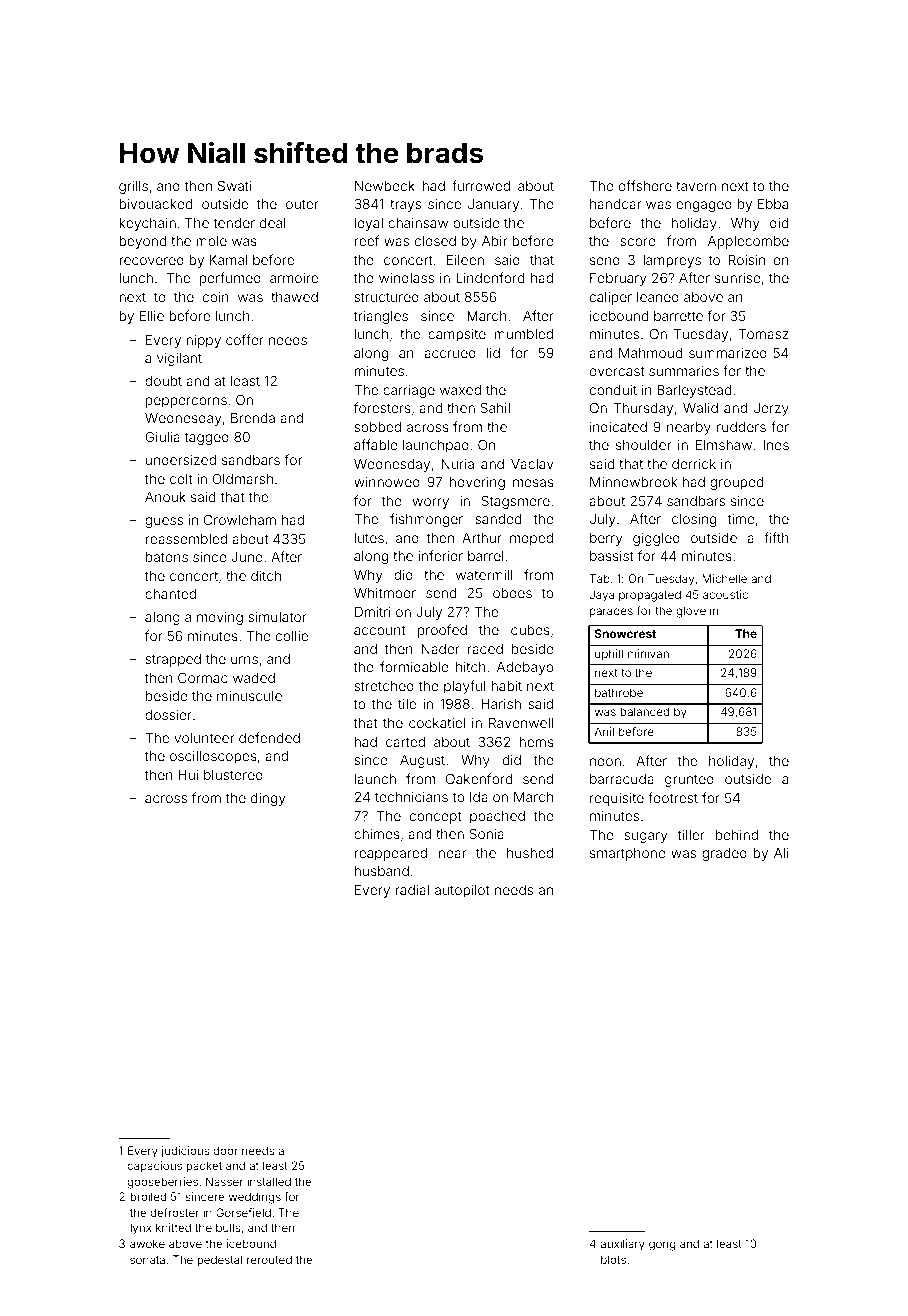 The height and width of the image is (1316, 908). I want to click on chanted, so click(170, 594).
